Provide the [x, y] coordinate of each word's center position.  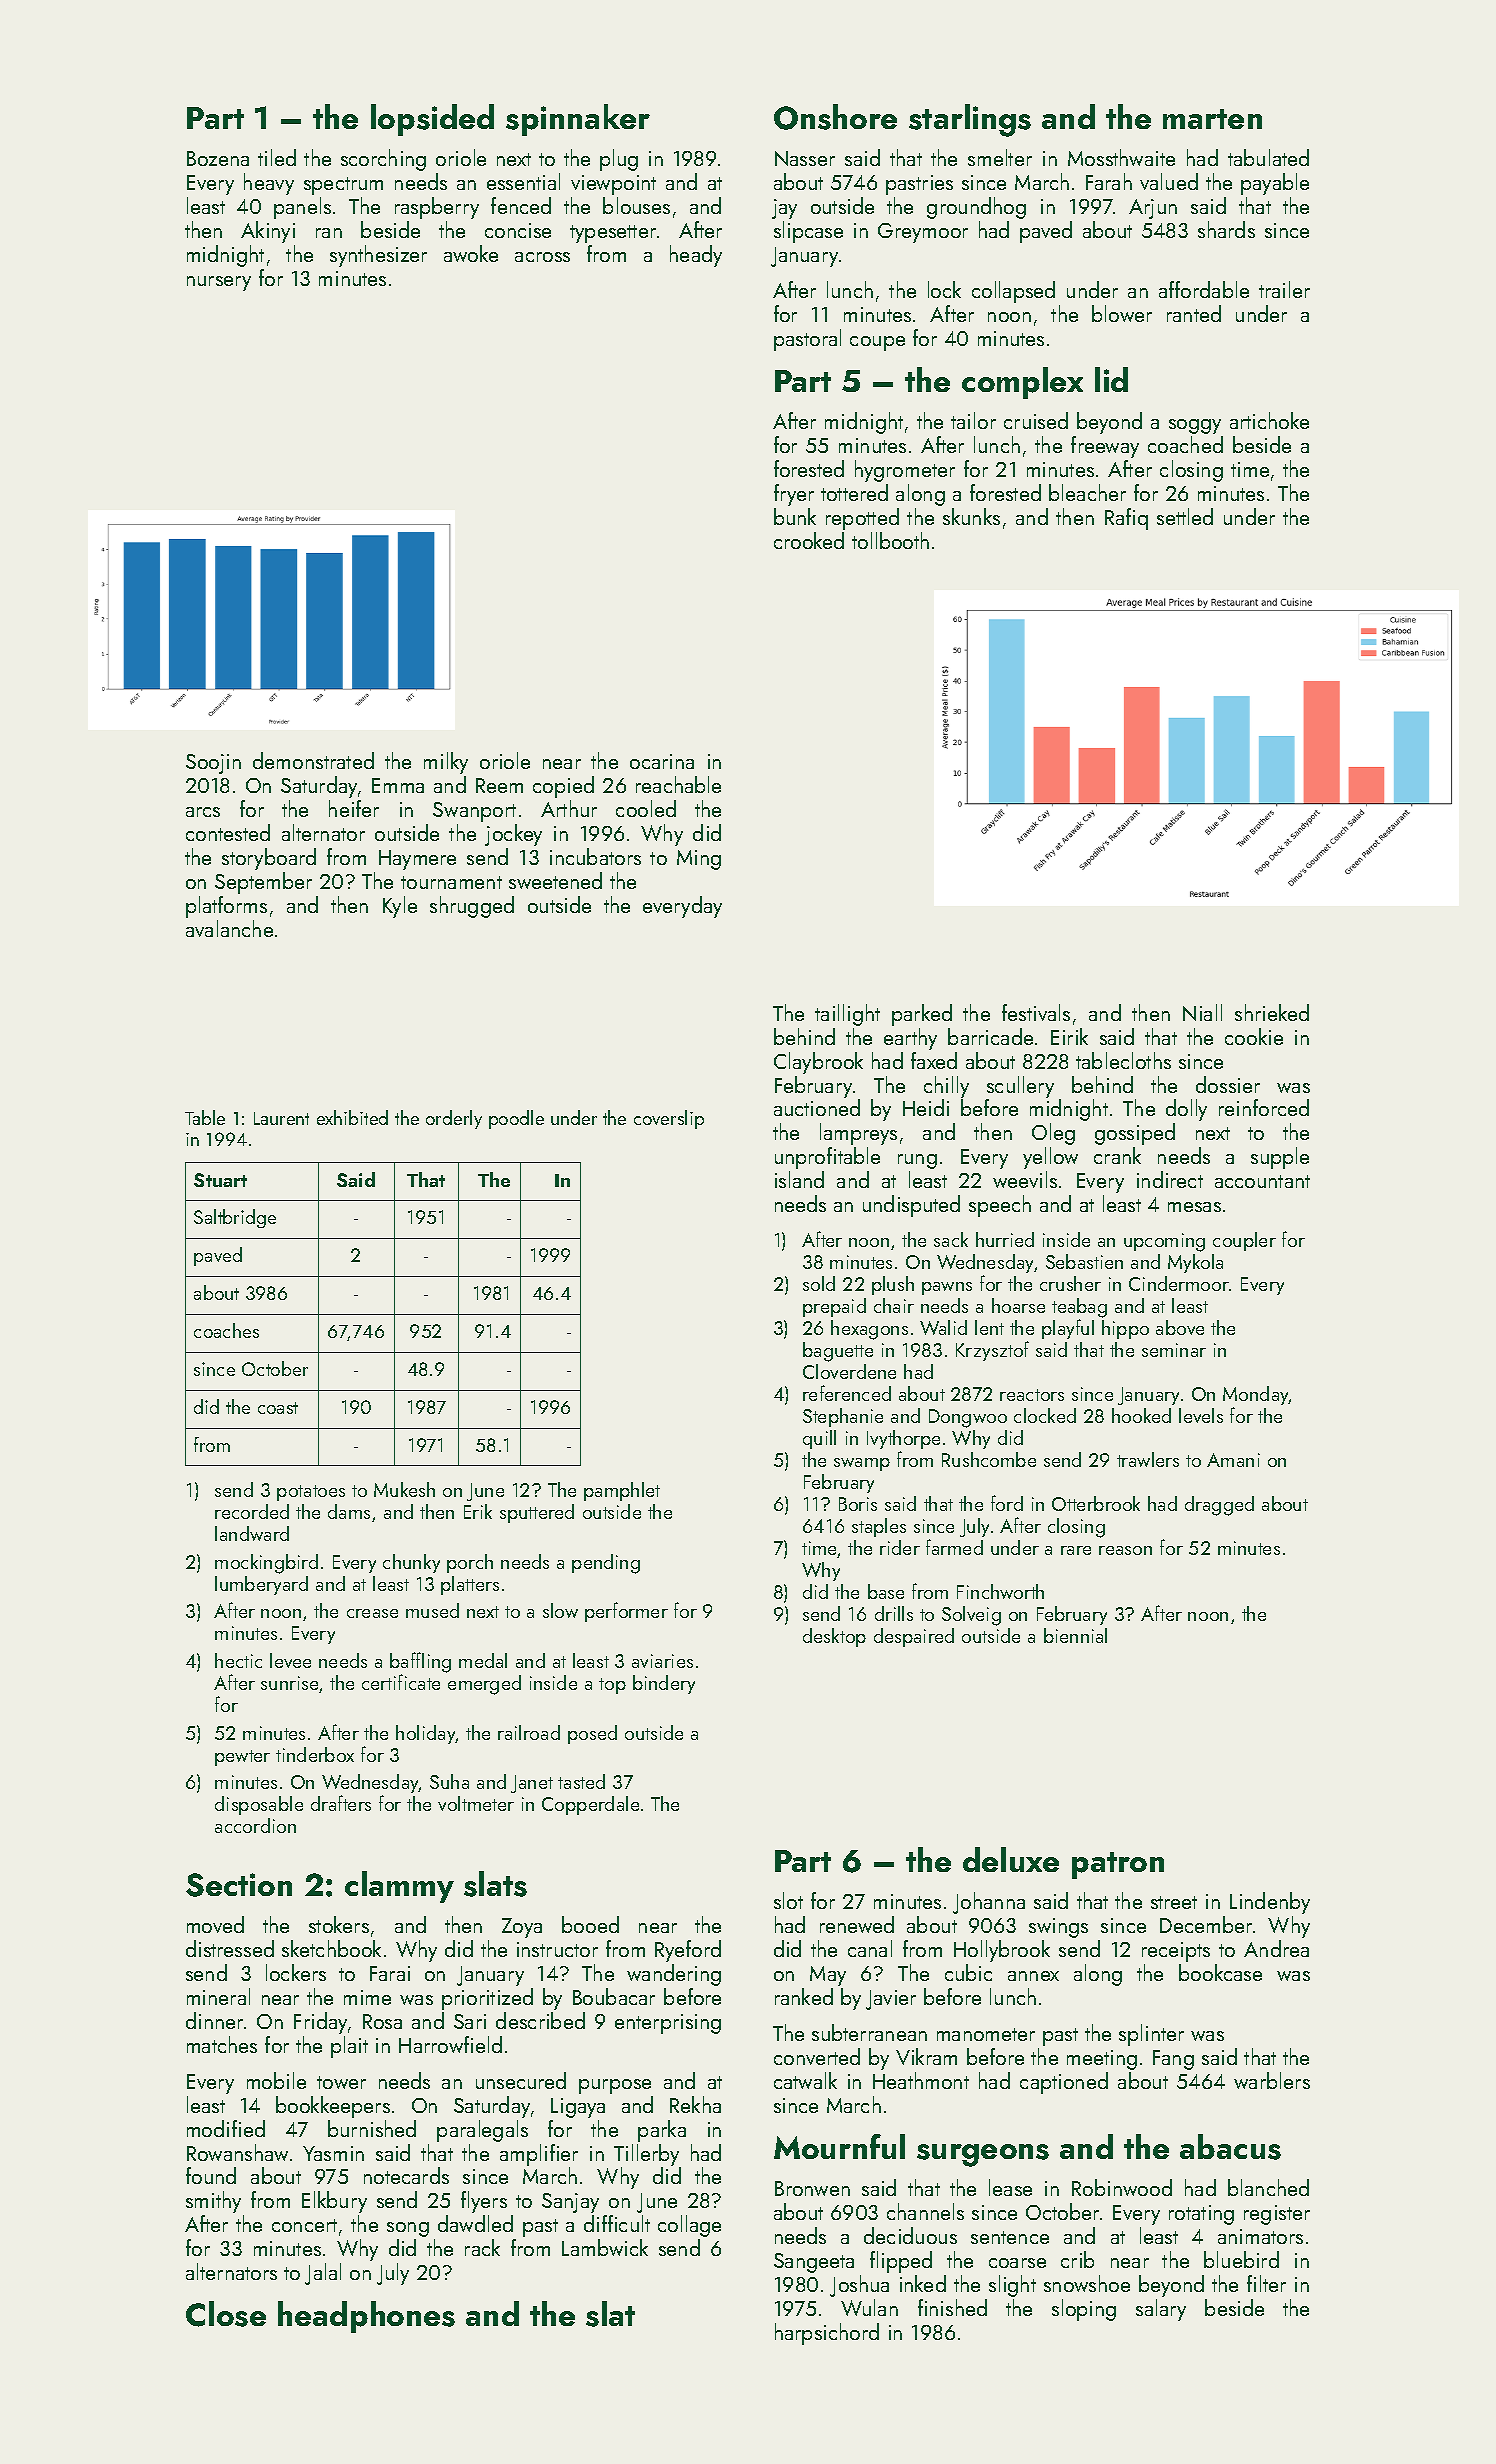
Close [226, 2314]
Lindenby [1270, 1903]
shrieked [1272, 1012]
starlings [970, 120]
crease [372, 1613]
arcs [203, 812]
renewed [857, 1924]
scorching [383, 160]
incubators [595, 856]
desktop [834, 1637]
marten [1212, 119]
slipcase [808, 232]
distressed [230, 1948]
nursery [219, 283]
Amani [1233, 1460]
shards [1226, 229]
